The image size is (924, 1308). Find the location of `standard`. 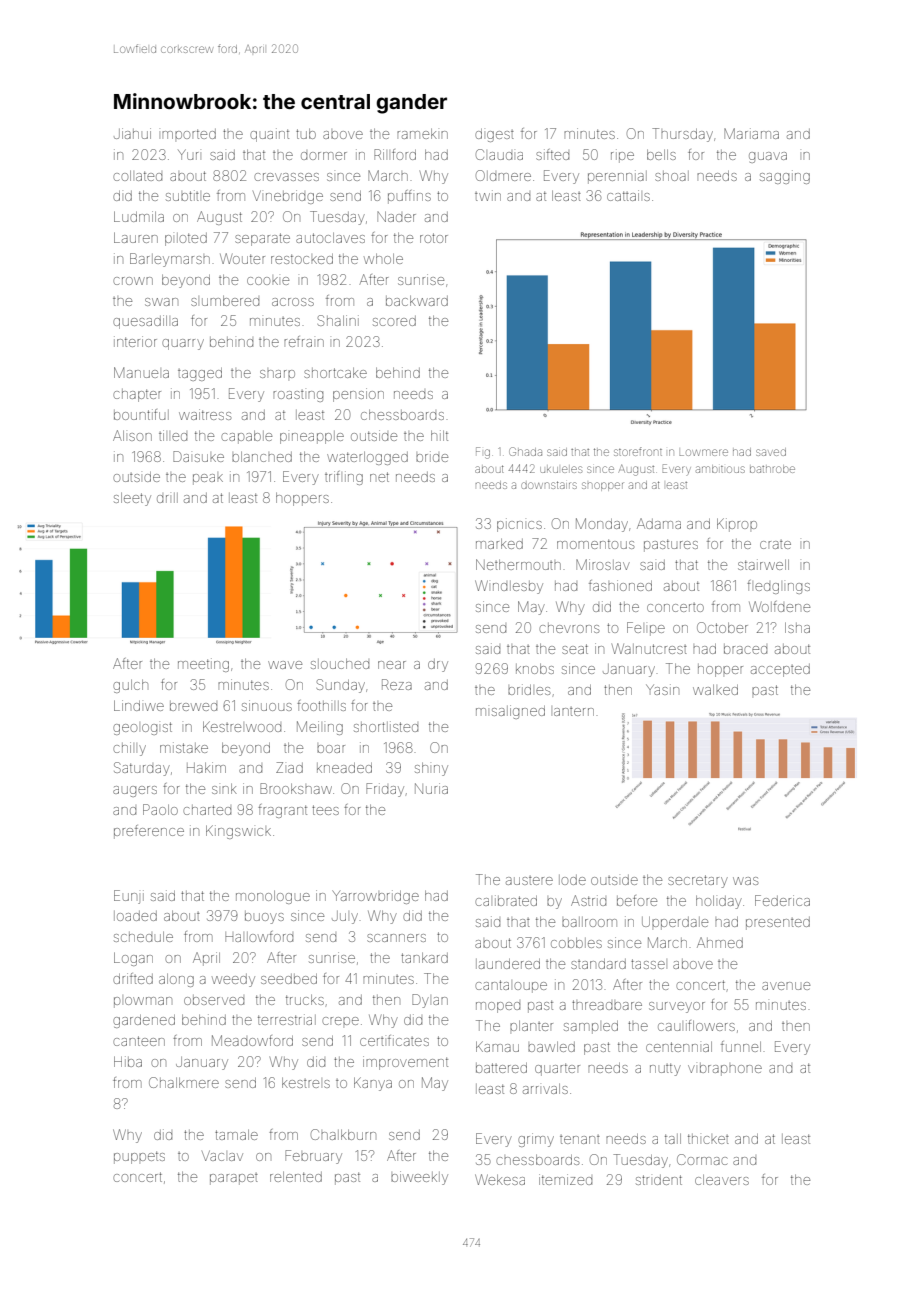

standard is located at coordinates (598, 964).
